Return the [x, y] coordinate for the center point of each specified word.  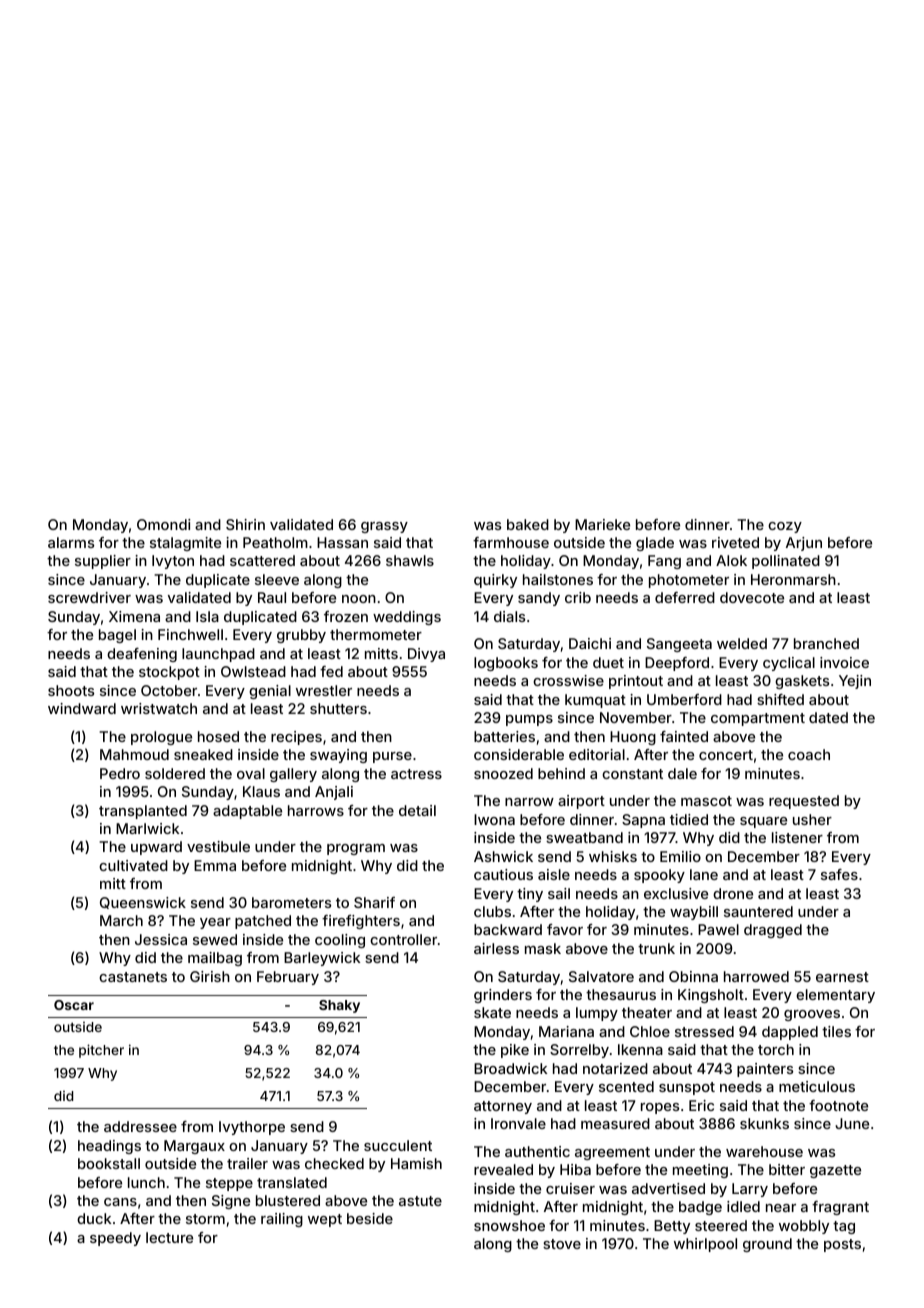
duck [94, 1218]
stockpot [169, 673]
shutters [338, 708]
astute [420, 1201]
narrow [529, 802]
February [288, 978]
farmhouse [511, 542]
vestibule [218, 846]
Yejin [855, 682]
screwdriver [89, 597]
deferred [685, 597]
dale [682, 773]
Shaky [339, 1006]
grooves [812, 1015]
